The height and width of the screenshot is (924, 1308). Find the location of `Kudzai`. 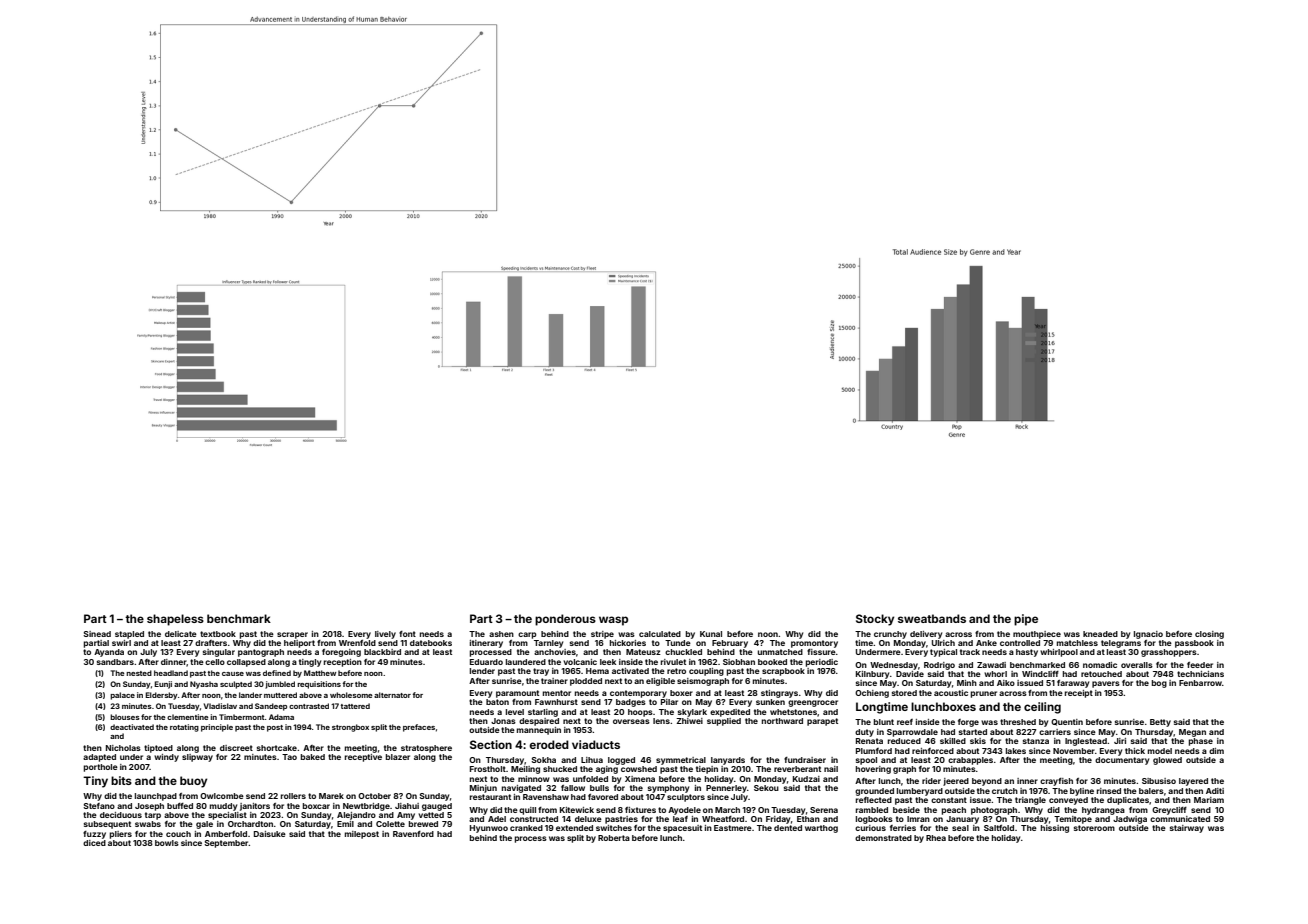

Kudzai is located at coordinates (806, 779).
